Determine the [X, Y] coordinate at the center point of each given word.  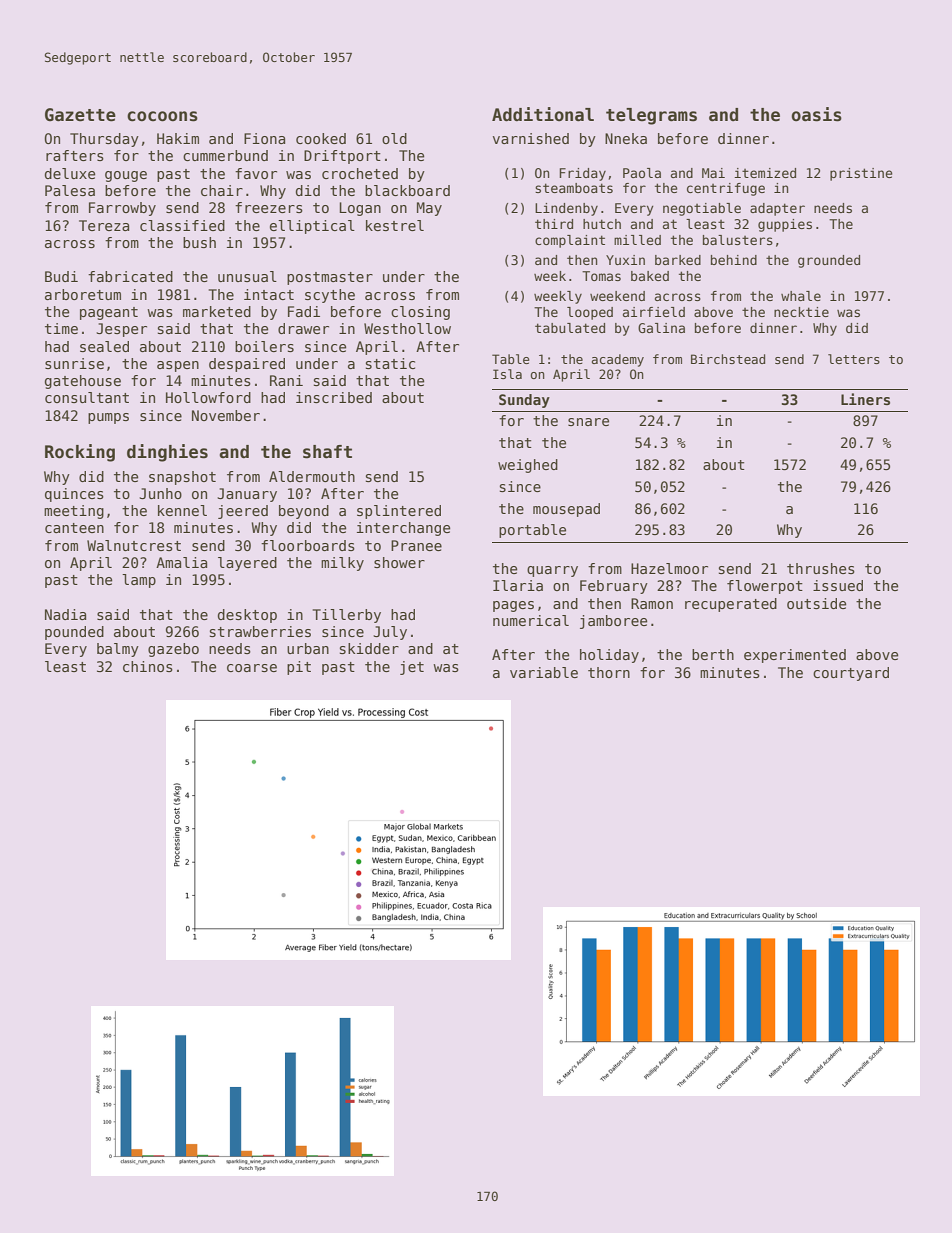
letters [854, 359]
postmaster [330, 278]
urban [308, 648]
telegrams [651, 116]
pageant [109, 313]
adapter [777, 209]
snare [588, 422]
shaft [327, 452]
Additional [543, 114]
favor [256, 173]
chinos [148, 666]
